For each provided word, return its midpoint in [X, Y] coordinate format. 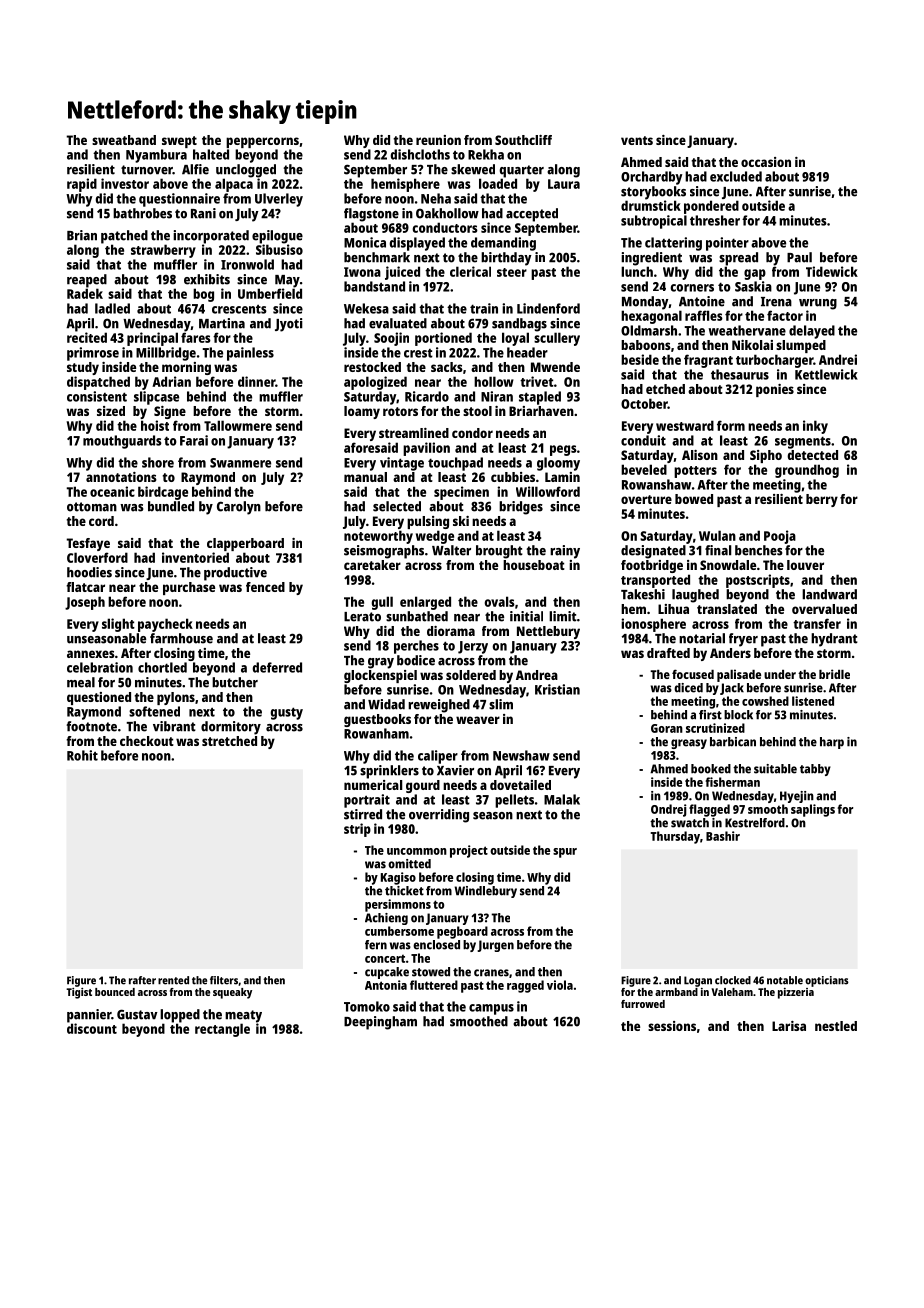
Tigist [79, 993]
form [731, 425]
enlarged [425, 603]
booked [711, 769]
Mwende [555, 367]
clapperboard [245, 544]
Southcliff [523, 140]
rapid [82, 185]
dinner [256, 381]
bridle [834, 674]
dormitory [231, 728]
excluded [736, 176]
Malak [562, 799]
